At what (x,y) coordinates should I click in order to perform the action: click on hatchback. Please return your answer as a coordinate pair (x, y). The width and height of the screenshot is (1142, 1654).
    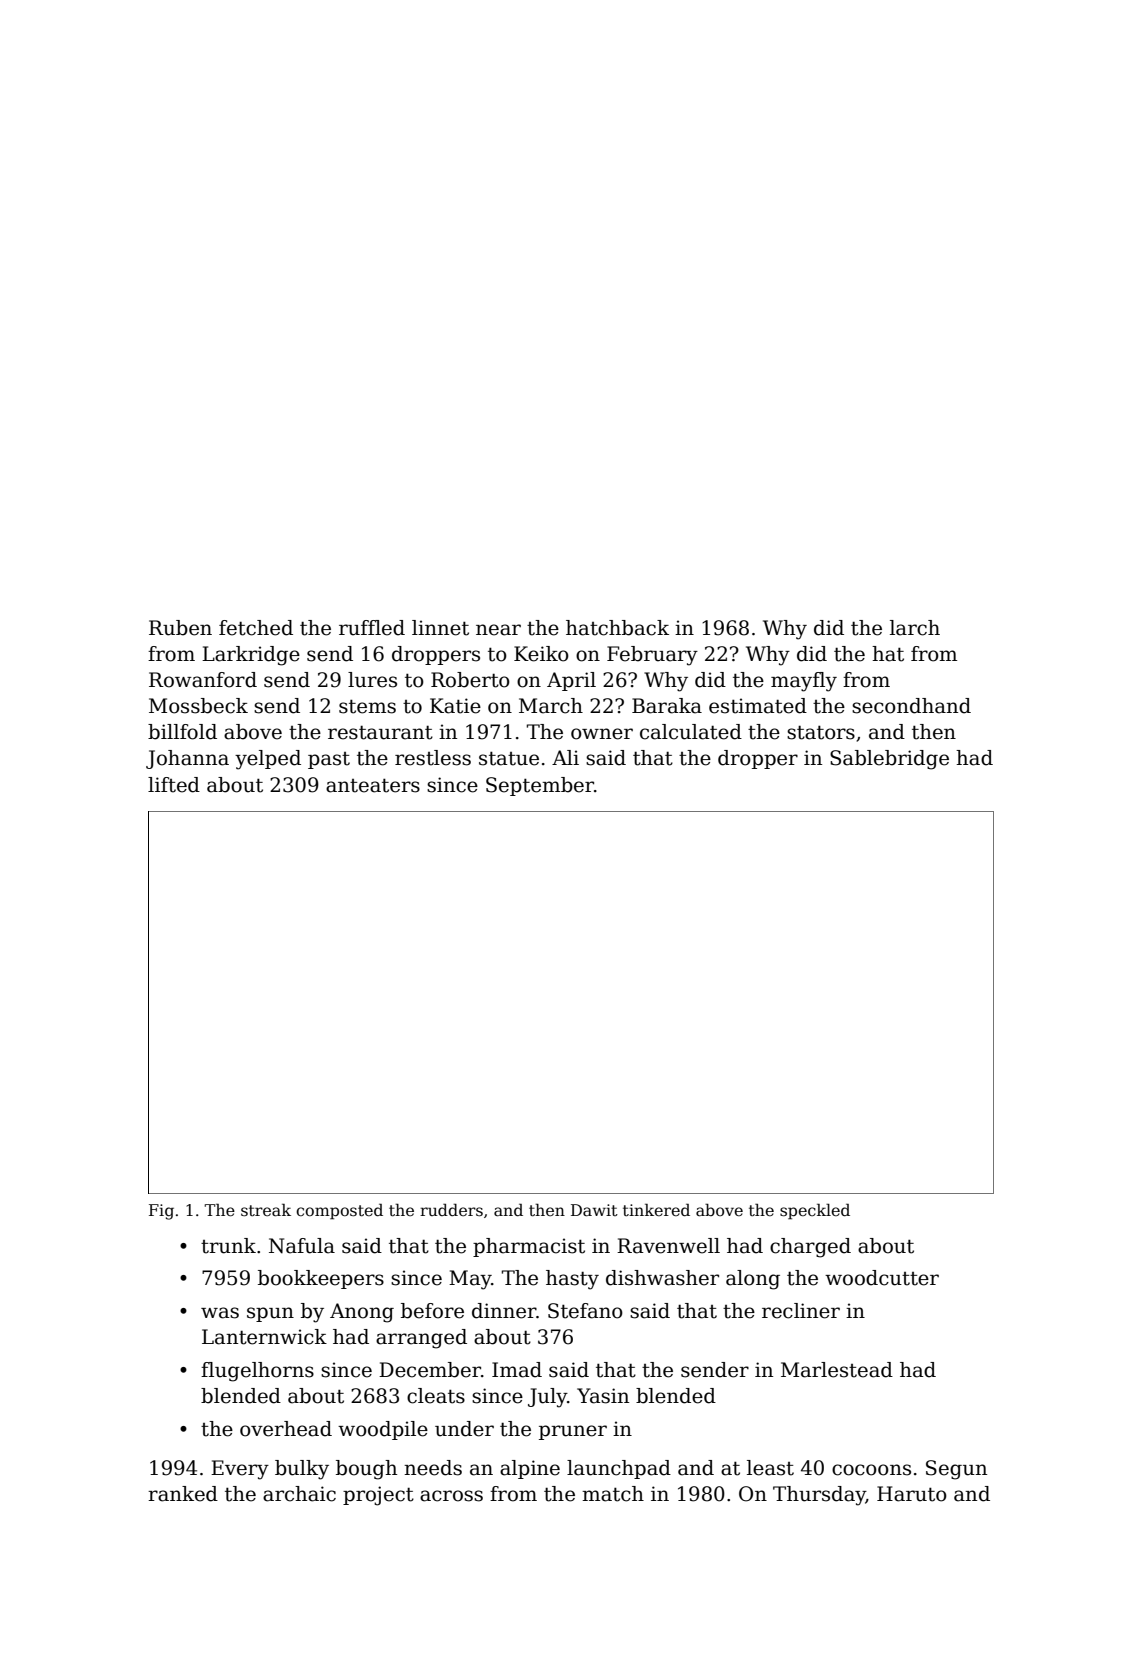
    Looking at the image, I should click on (617, 628).
